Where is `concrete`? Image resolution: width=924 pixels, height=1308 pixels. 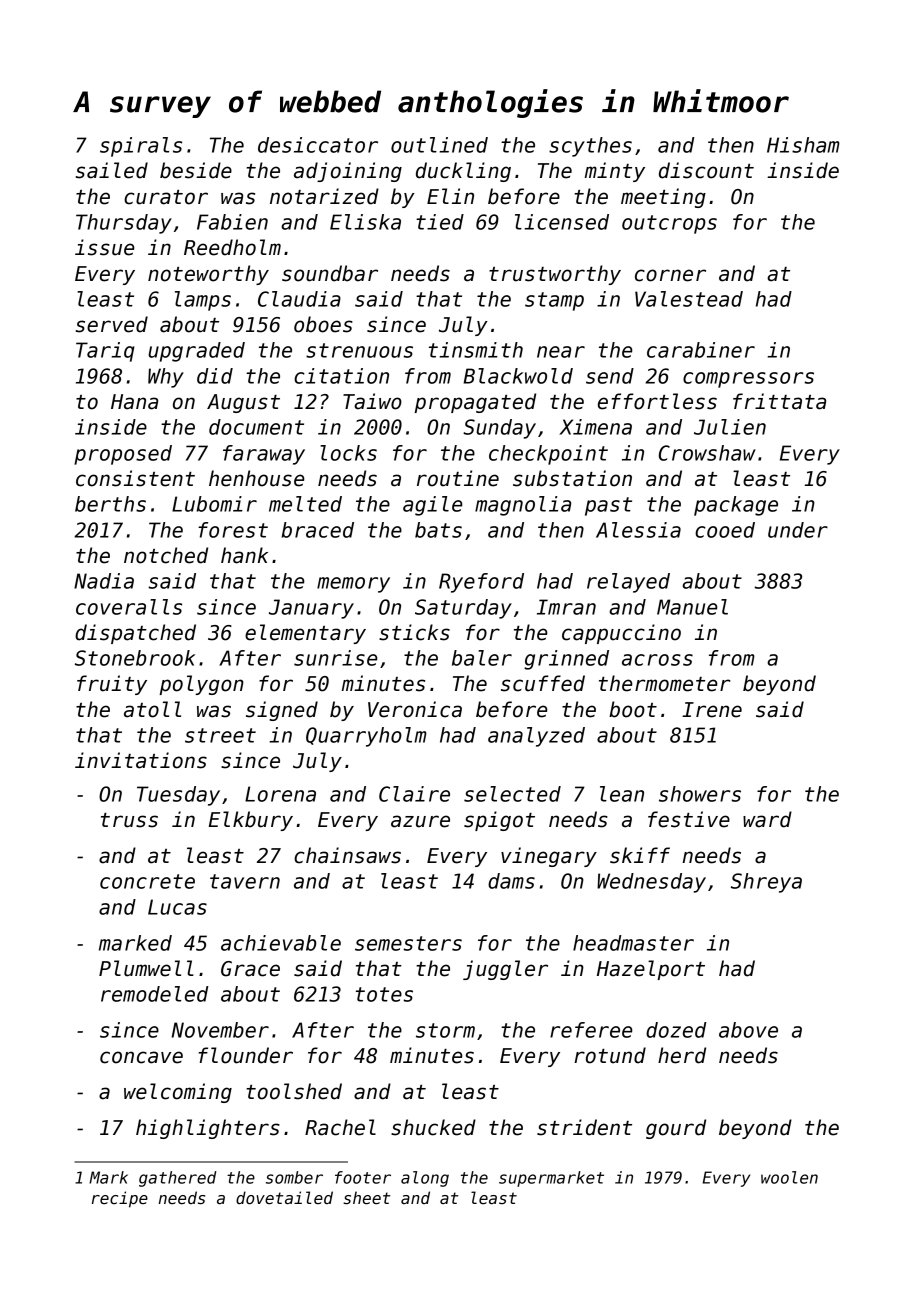
concrete is located at coordinates (147, 881).
